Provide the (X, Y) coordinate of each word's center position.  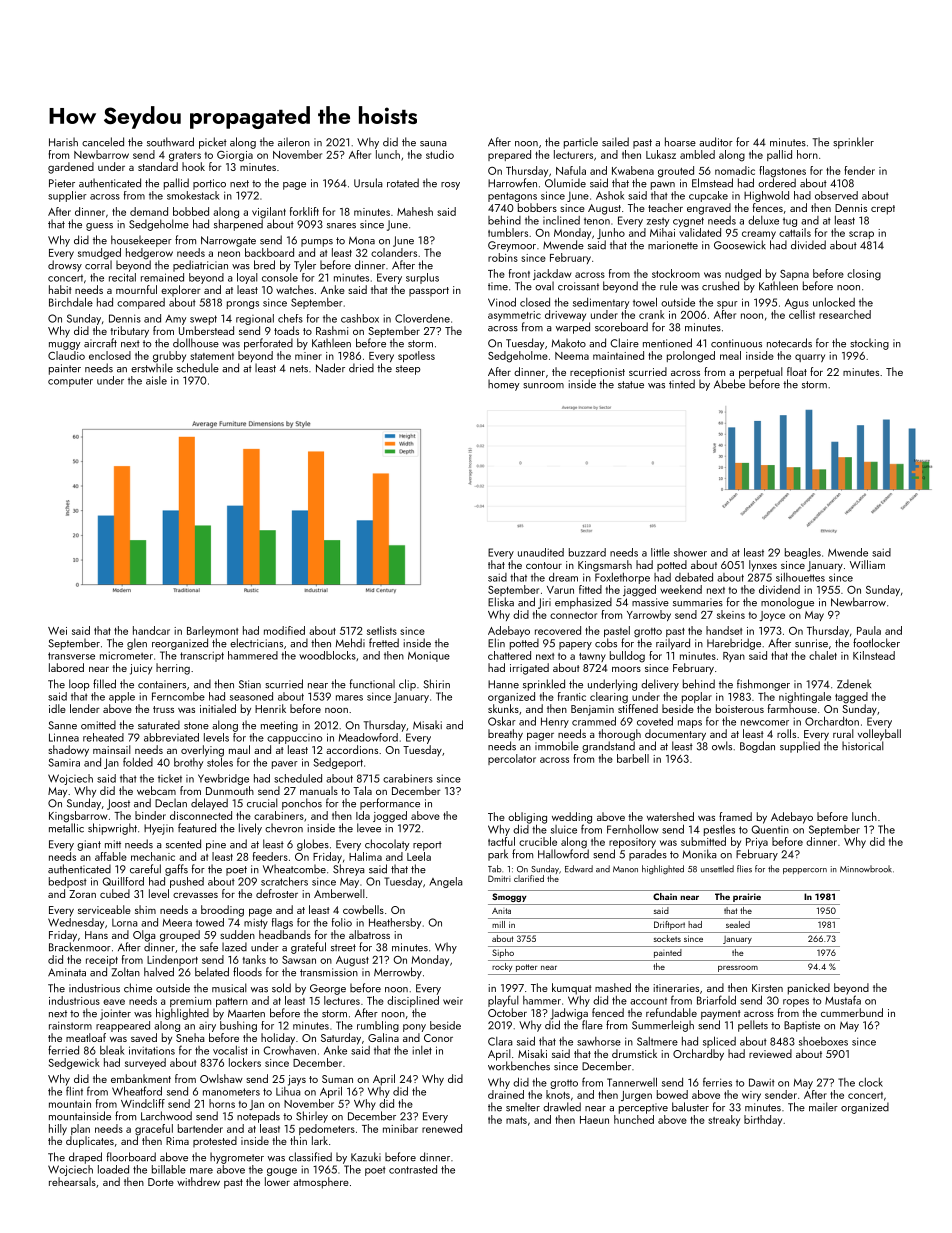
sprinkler (853, 143)
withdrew (198, 1181)
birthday (763, 1120)
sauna (433, 144)
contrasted (413, 1169)
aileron (294, 142)
